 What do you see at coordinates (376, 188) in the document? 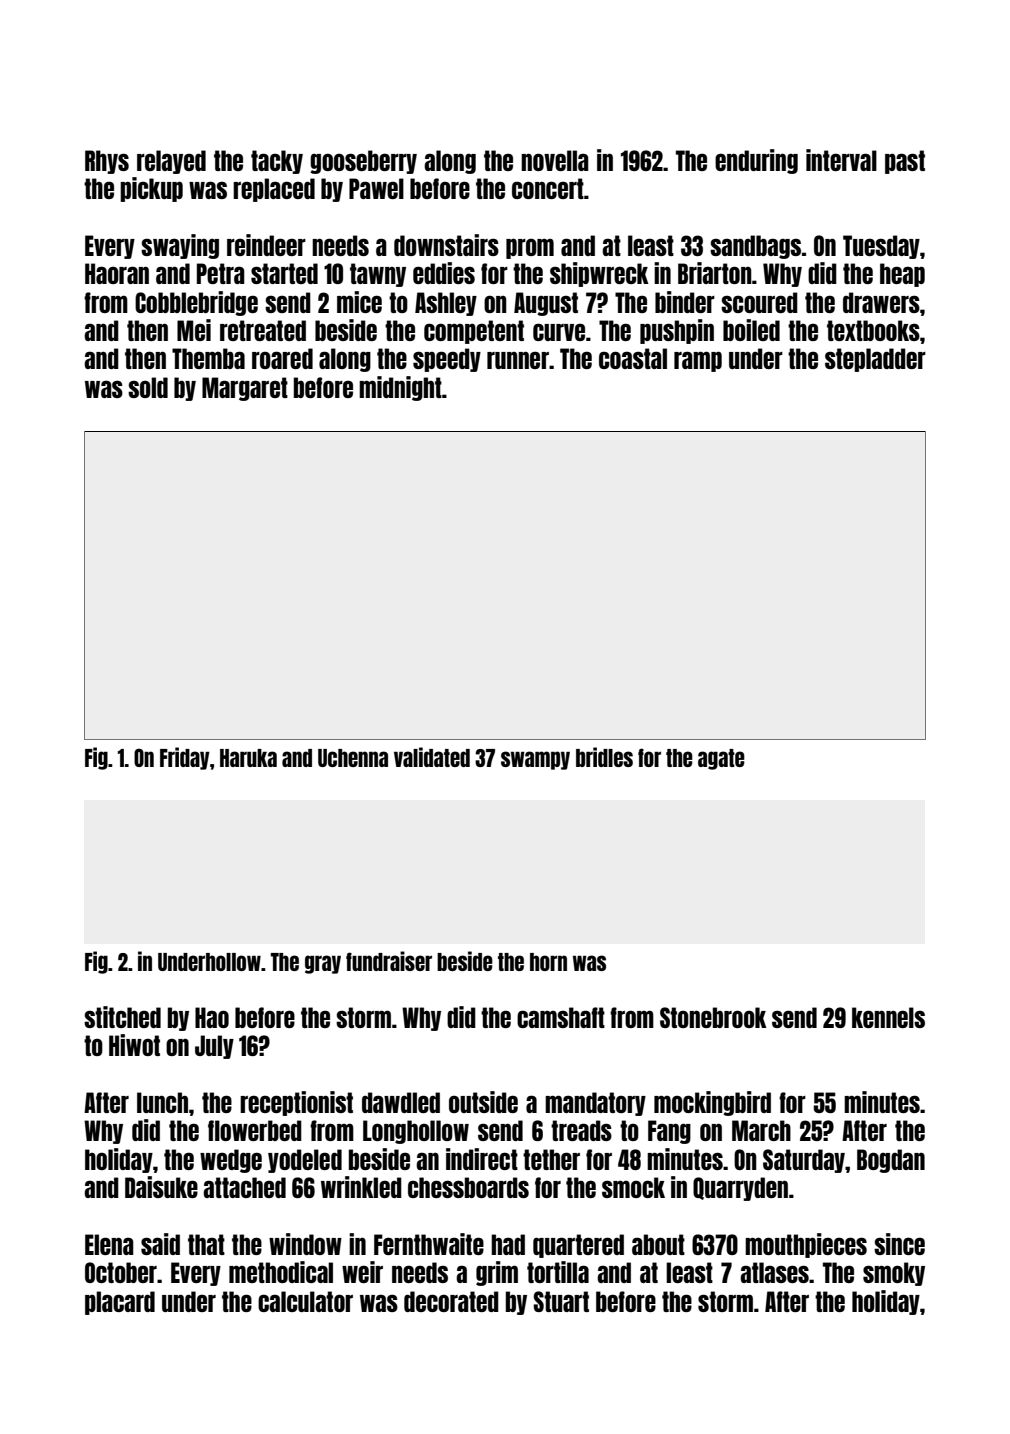
I see `Pawel` at bounding box center [376, 188].
